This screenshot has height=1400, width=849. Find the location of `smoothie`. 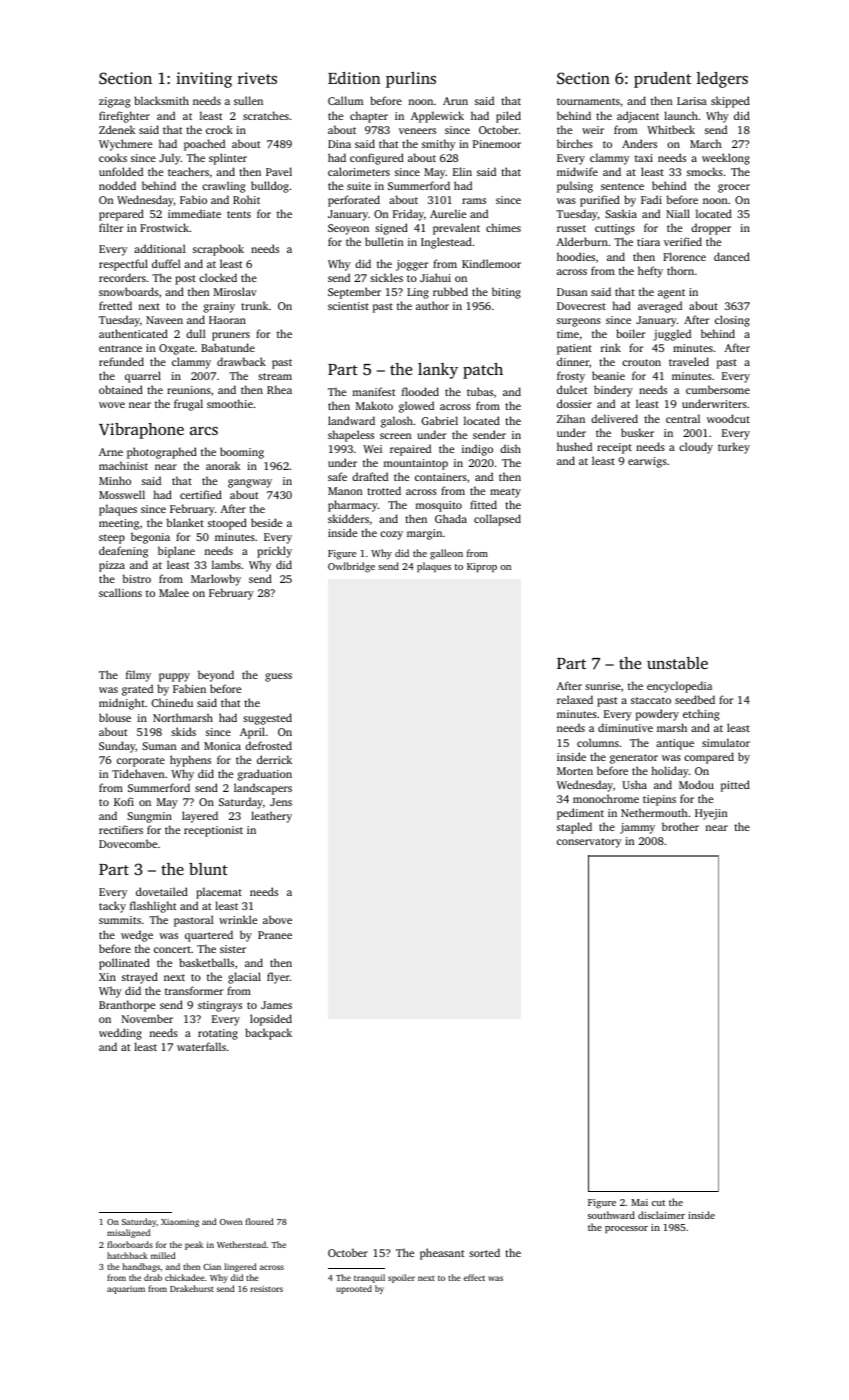

smoothie is located at coordinates (230, 403).
